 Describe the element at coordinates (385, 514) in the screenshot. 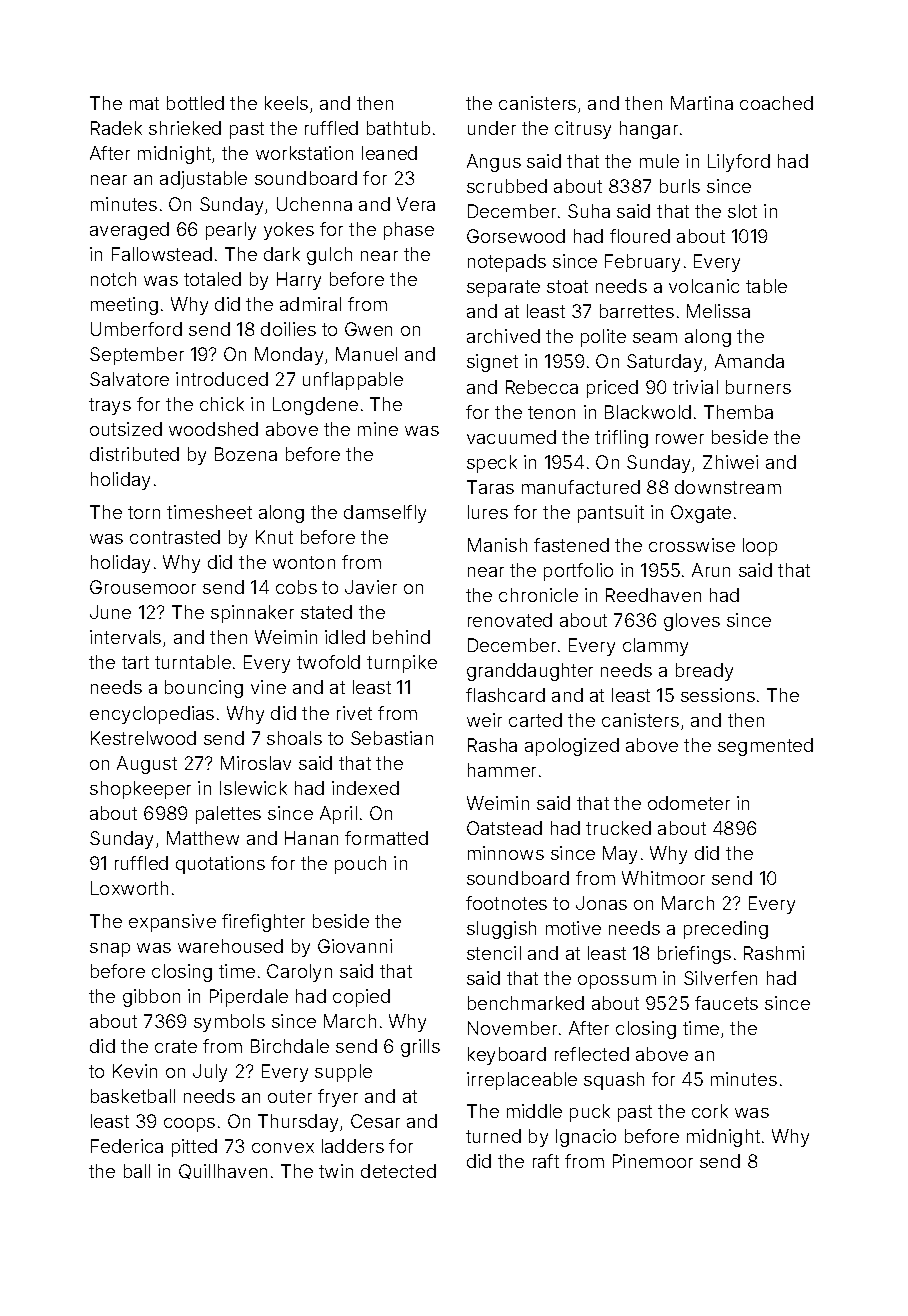

I see `damselfly` at that location.
